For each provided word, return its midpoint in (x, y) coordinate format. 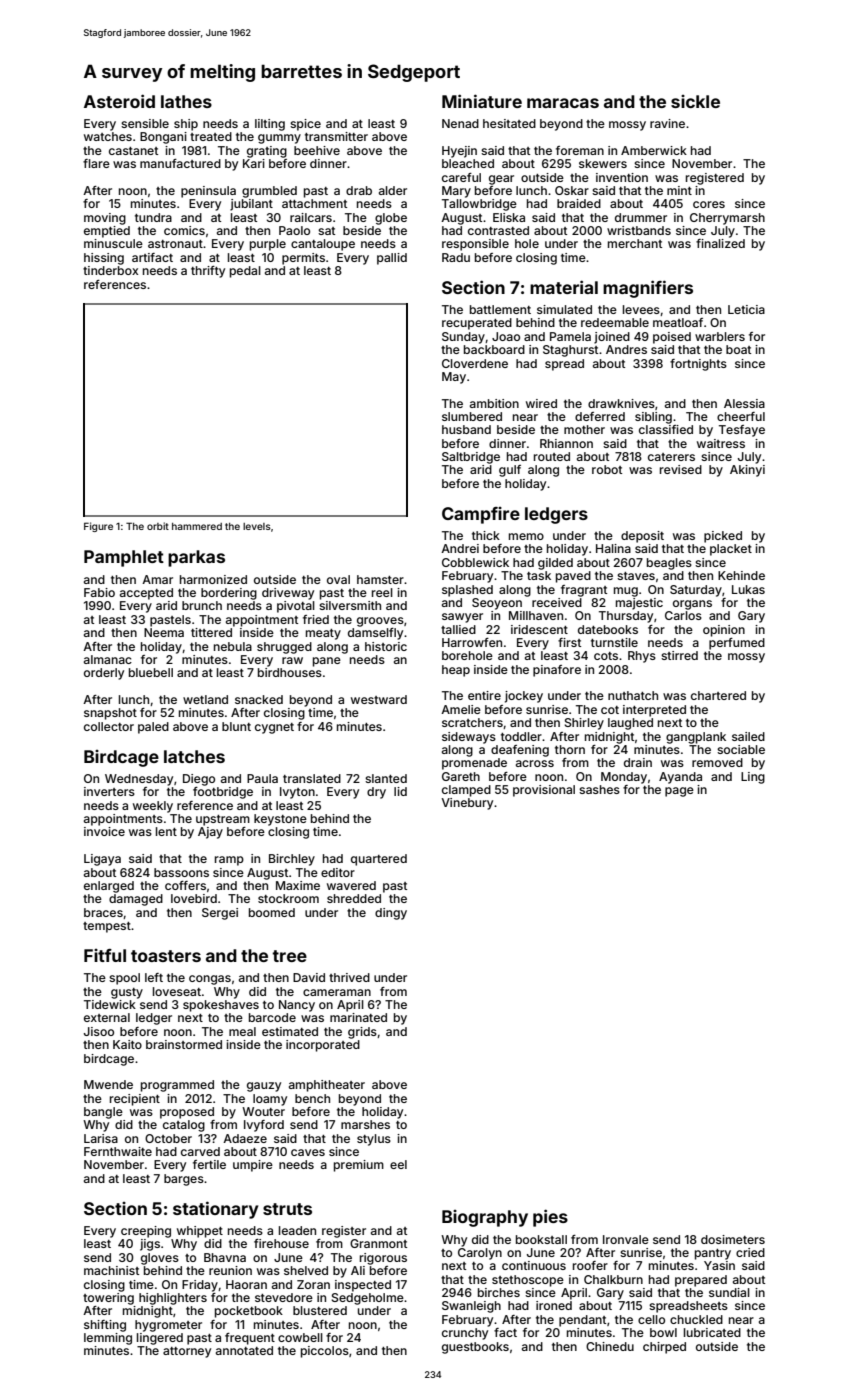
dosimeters (733, 1239)
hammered (197, 526)
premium (359, 1166)
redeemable (615, 322)
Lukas (748, 589)
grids (362, 1033)
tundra (153, 217)
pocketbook (249, 1312)
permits (303, 259)
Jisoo (99, 1031)
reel (382, 592)
